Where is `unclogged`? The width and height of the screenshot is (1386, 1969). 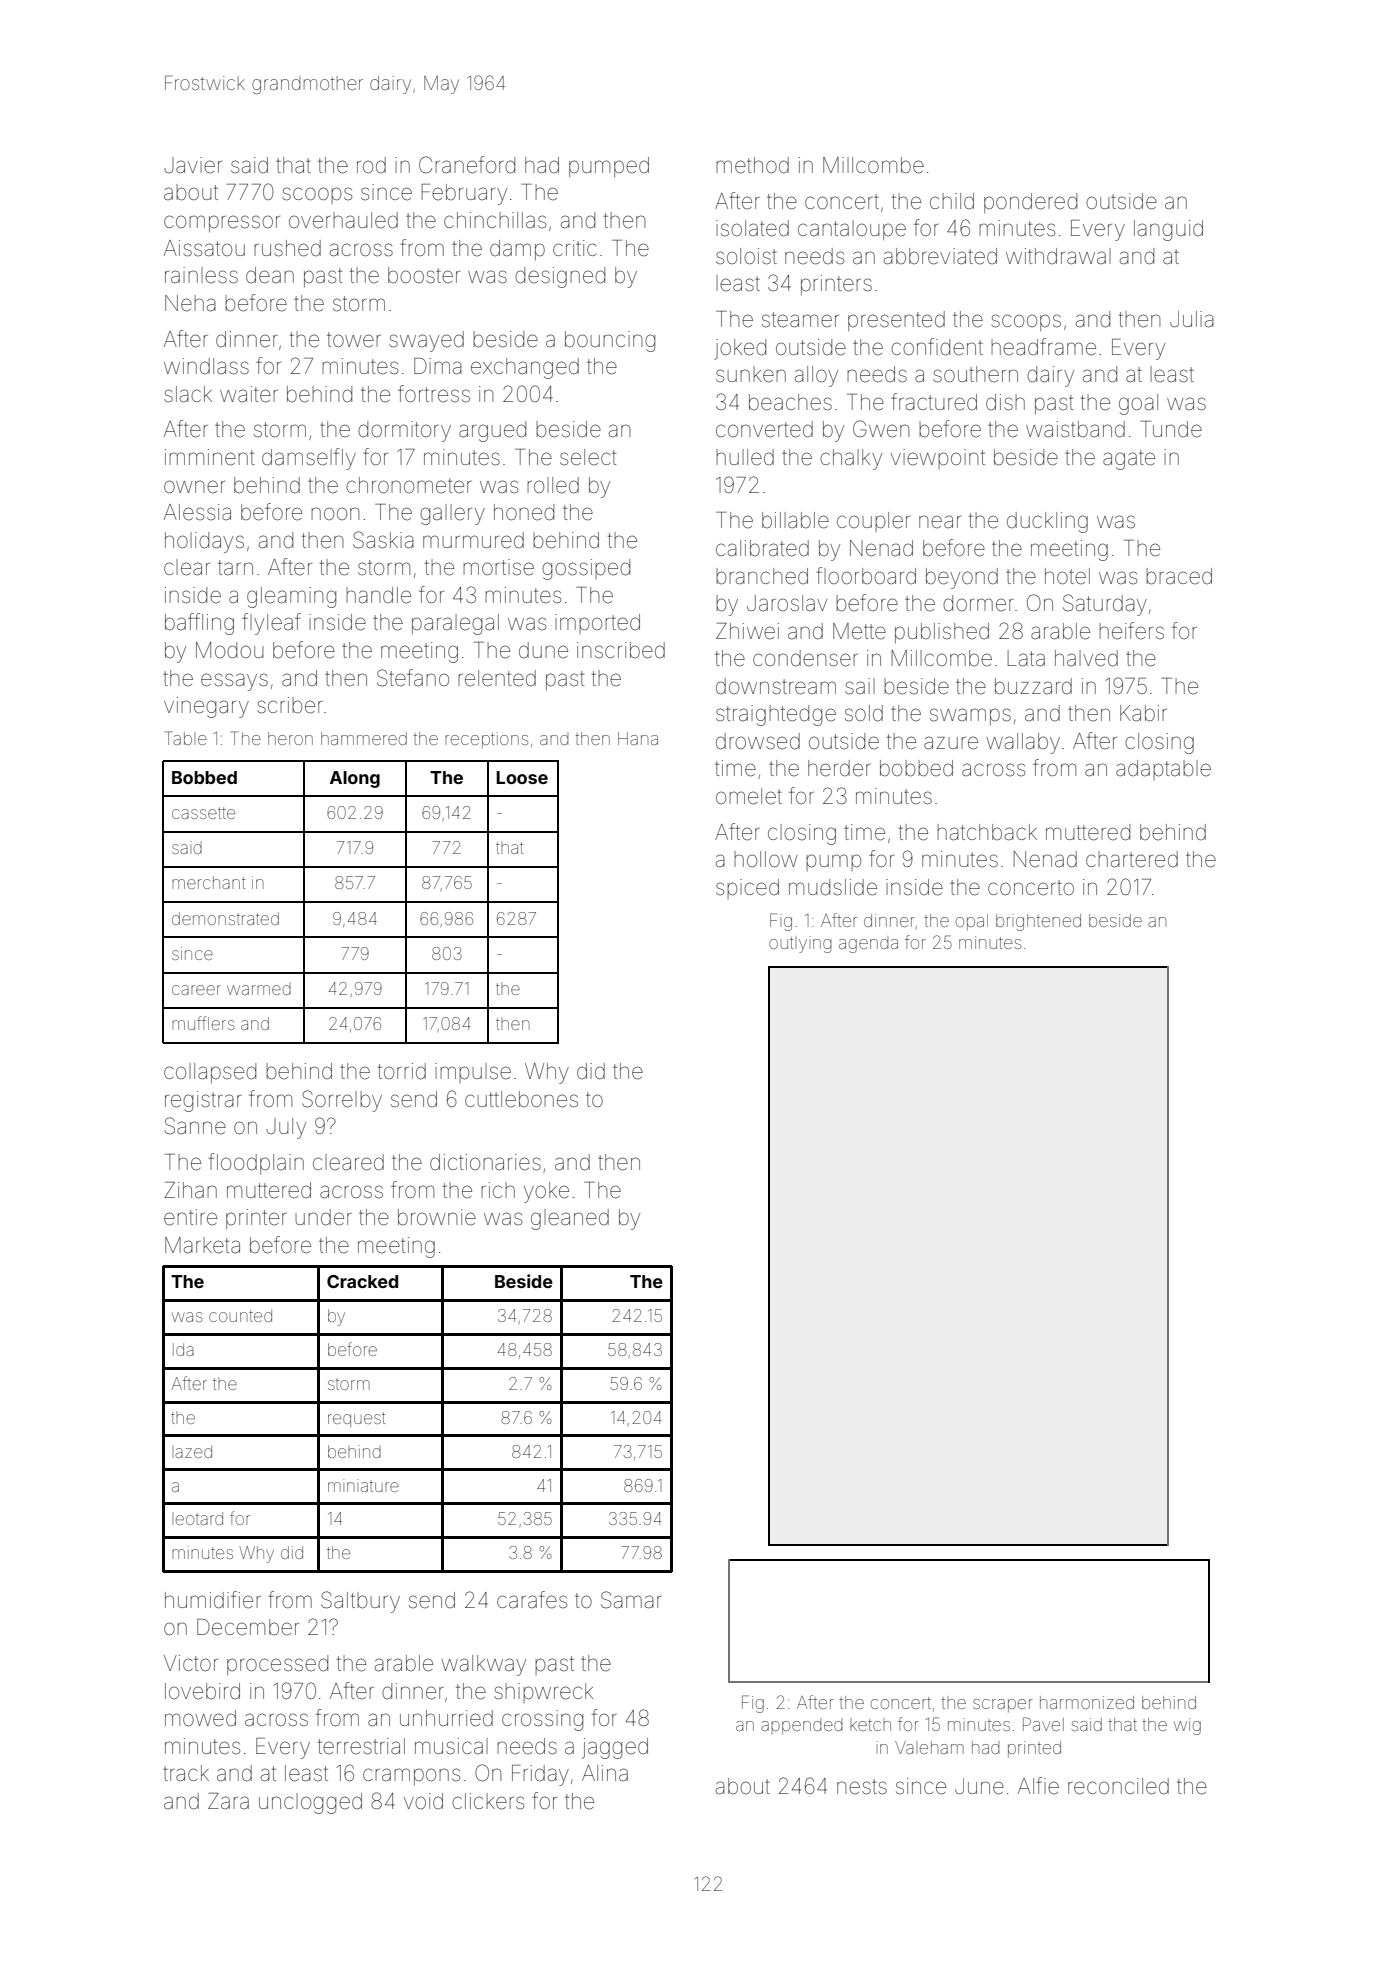 unclogged is located at coordinates (310, 1803).
